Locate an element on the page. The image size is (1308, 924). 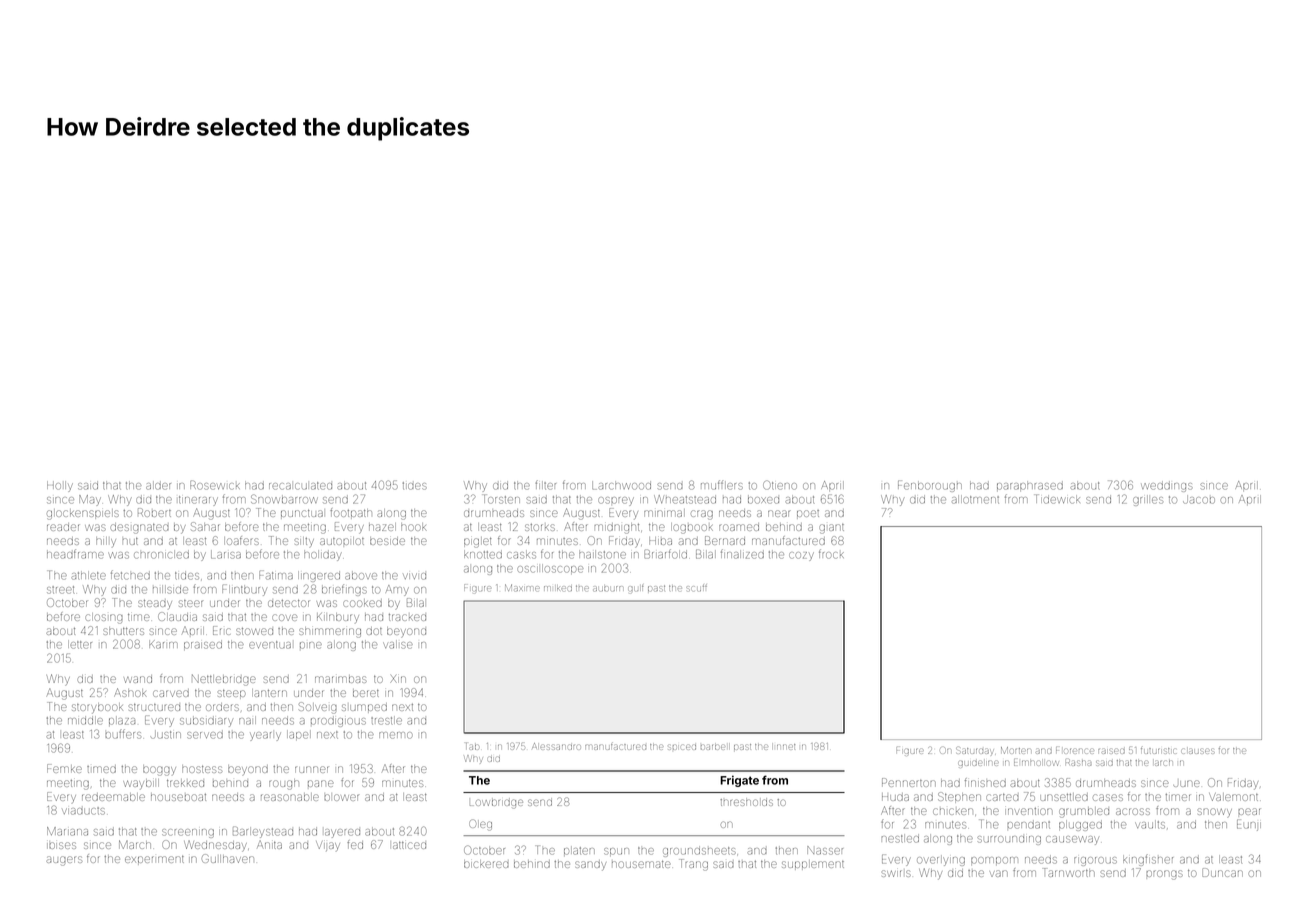
cozy is located at coordinates (801, 556).
